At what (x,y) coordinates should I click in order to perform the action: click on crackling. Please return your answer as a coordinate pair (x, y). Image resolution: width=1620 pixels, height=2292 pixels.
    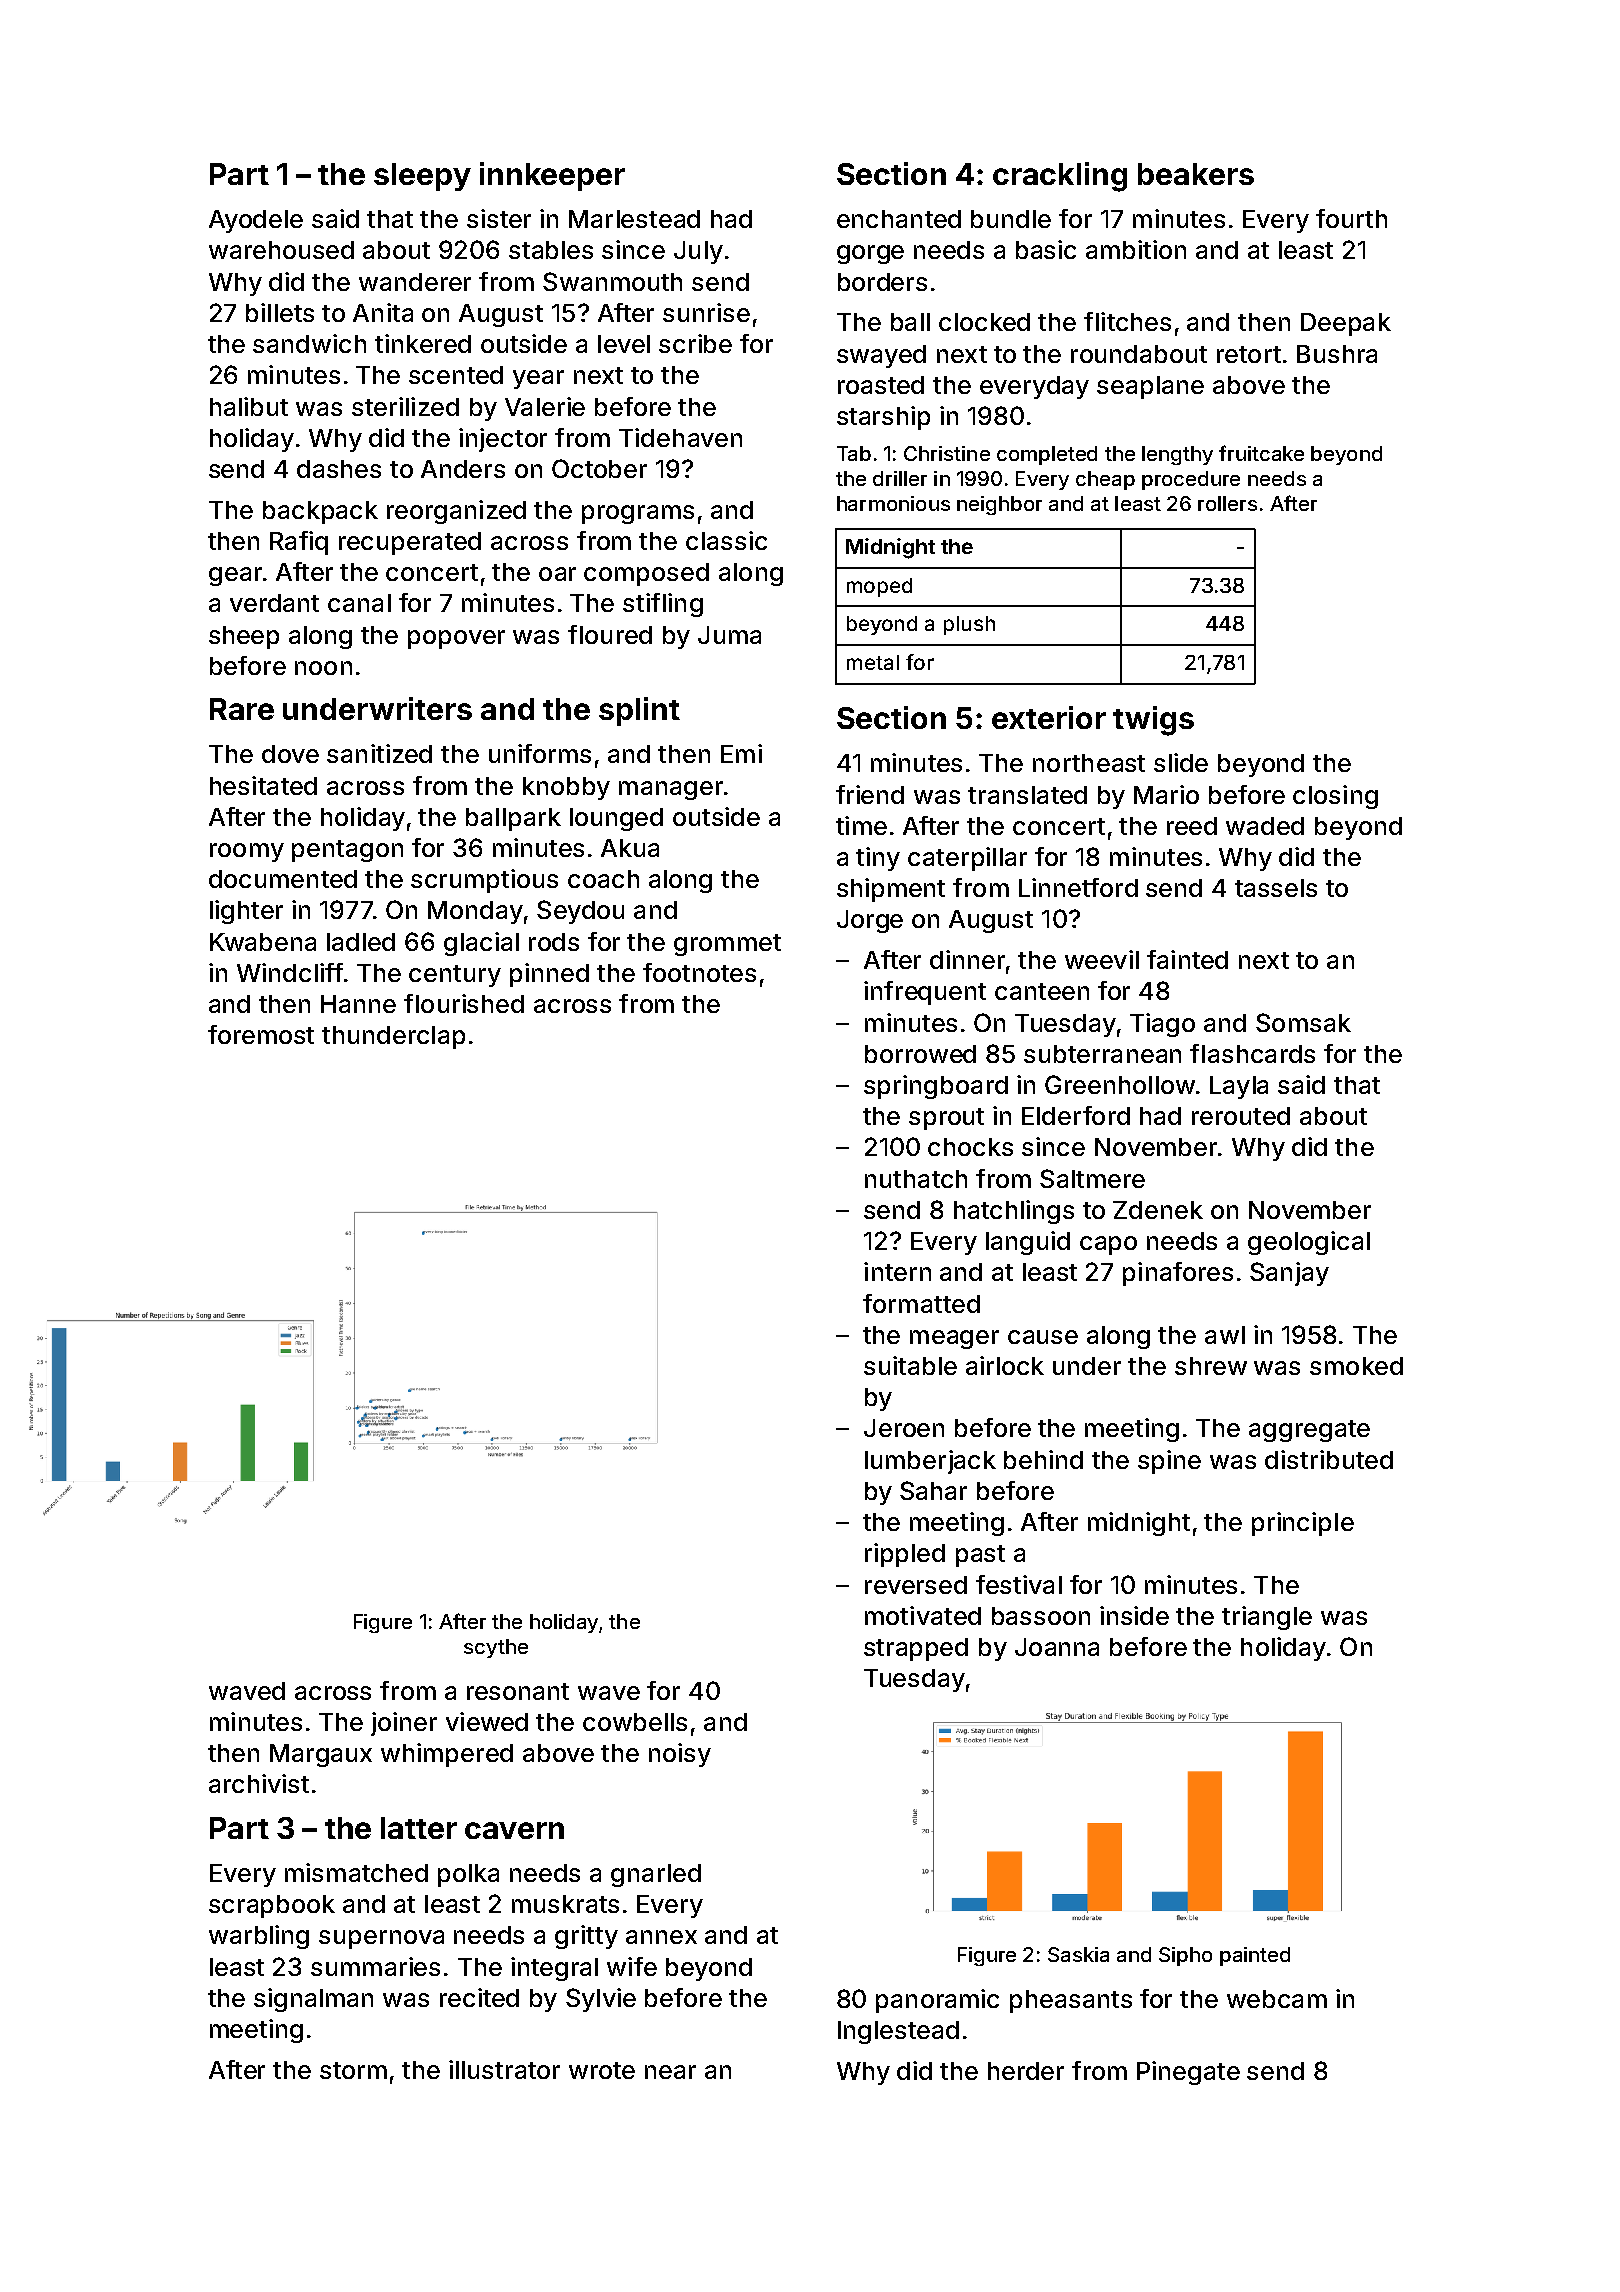
    Looking at the image, I should click on (1060, 177).
